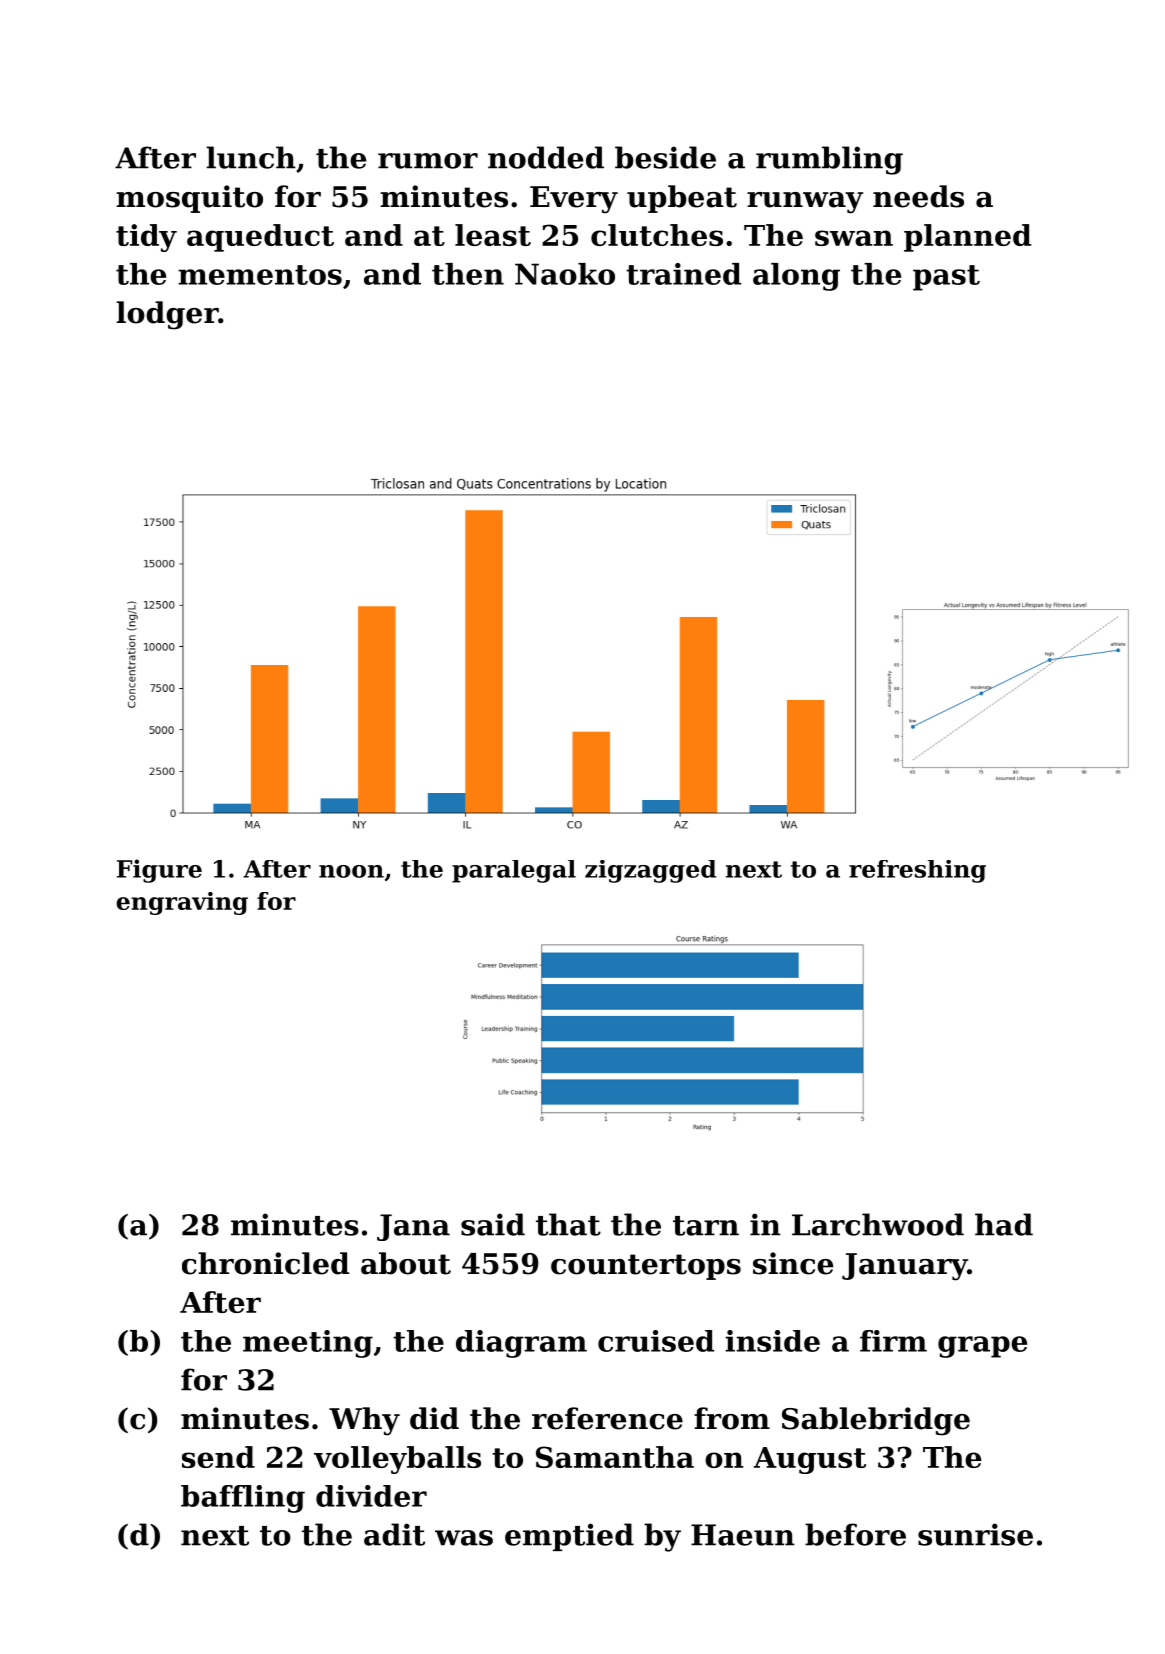  What do you see at coordinates (406, 1263) in the screenshot?
I see `about` at bounding box center [406, 1263].
